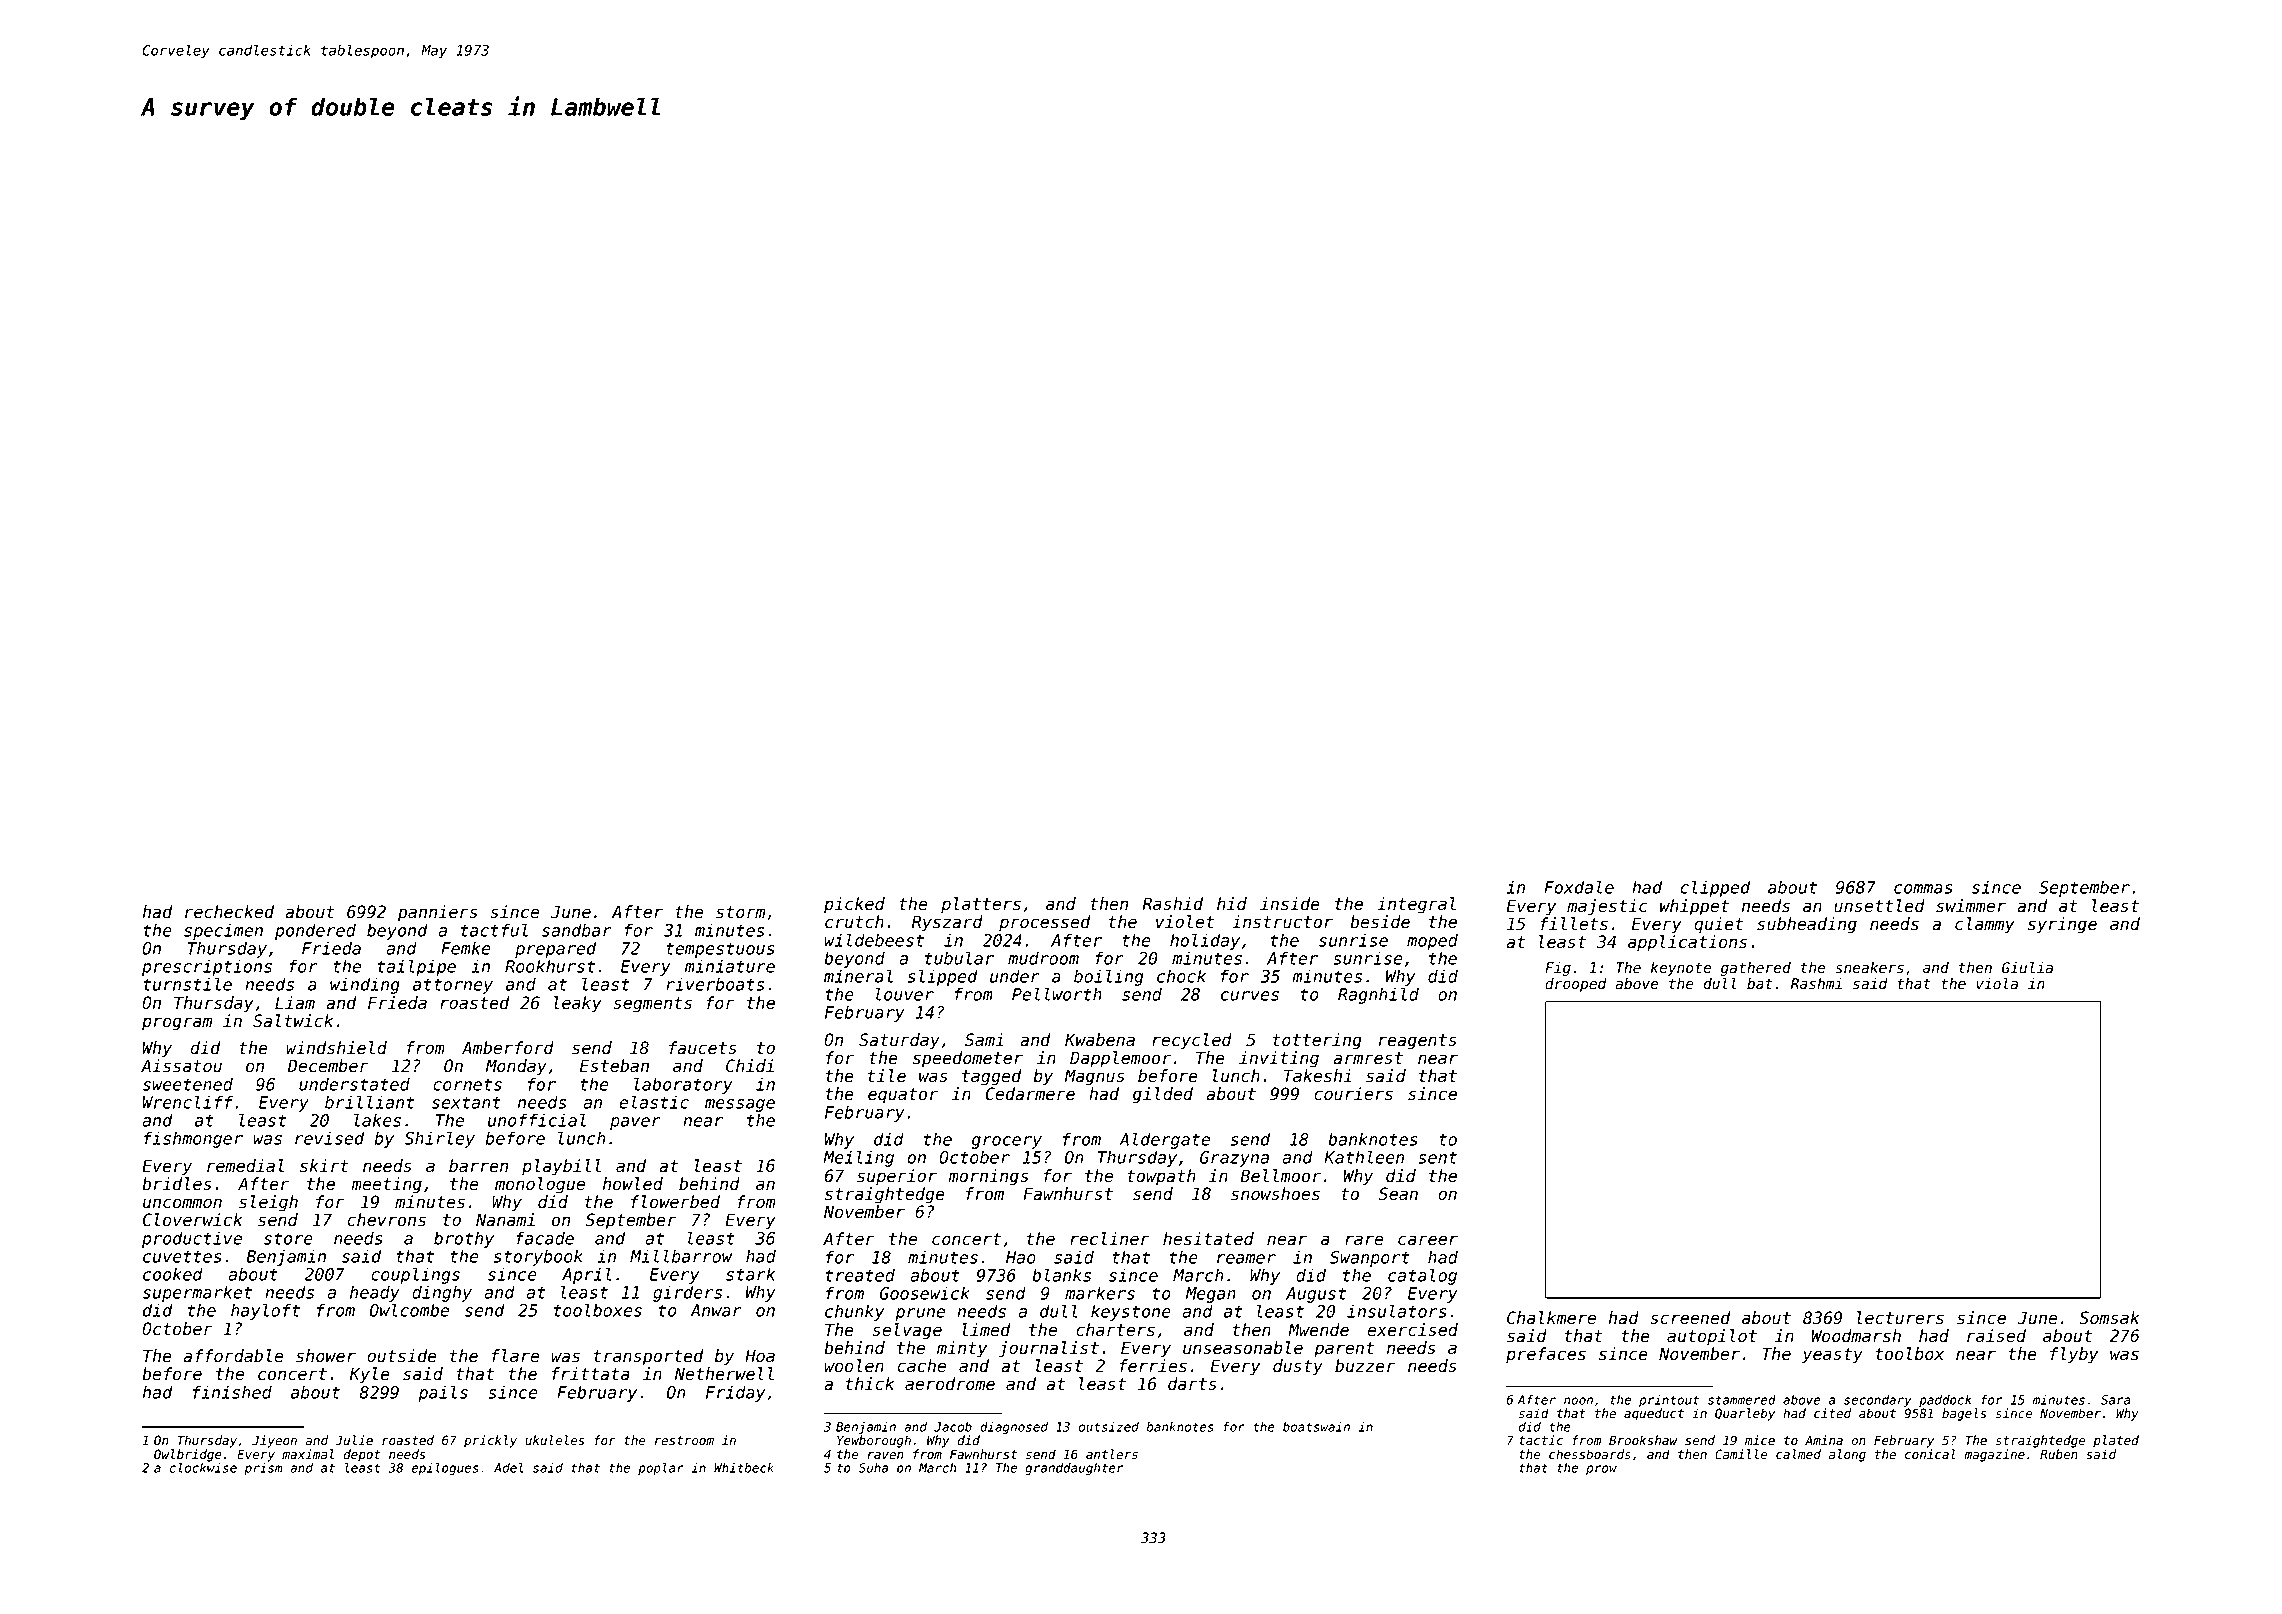  What do you see at coordinates (635, 1123) in the image?
I see `paver` at bounding box center [635, 1123].
